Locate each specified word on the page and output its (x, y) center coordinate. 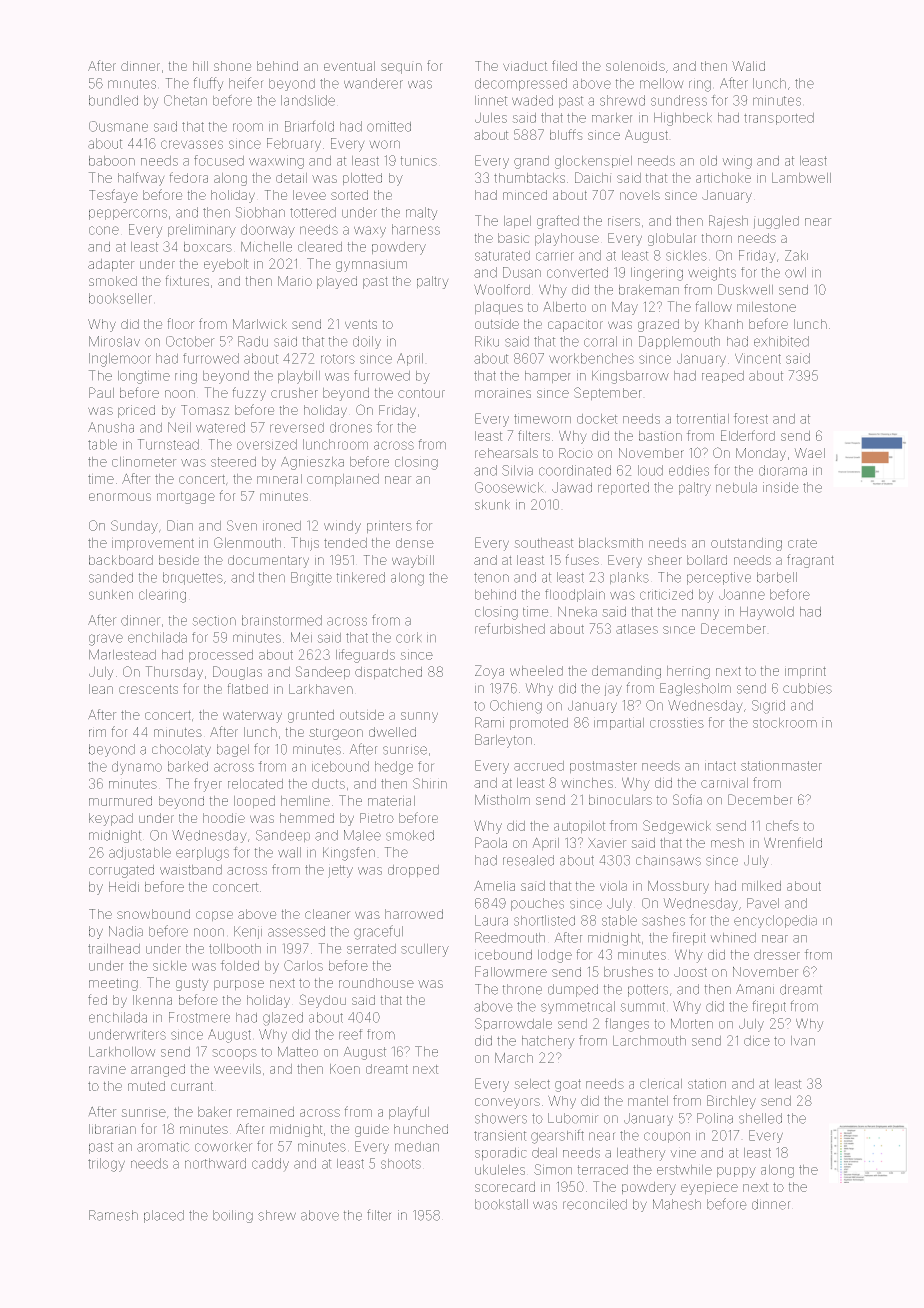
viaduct (525, 66)
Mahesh (677, 1204)
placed (164, 1216)
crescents (148, 689)
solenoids (635, 66)
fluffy (208, 84)
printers (389, 527)
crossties (677, 722)
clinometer (144, 461)
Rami (489, 722)
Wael (809, 453)
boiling (233, 1216)
